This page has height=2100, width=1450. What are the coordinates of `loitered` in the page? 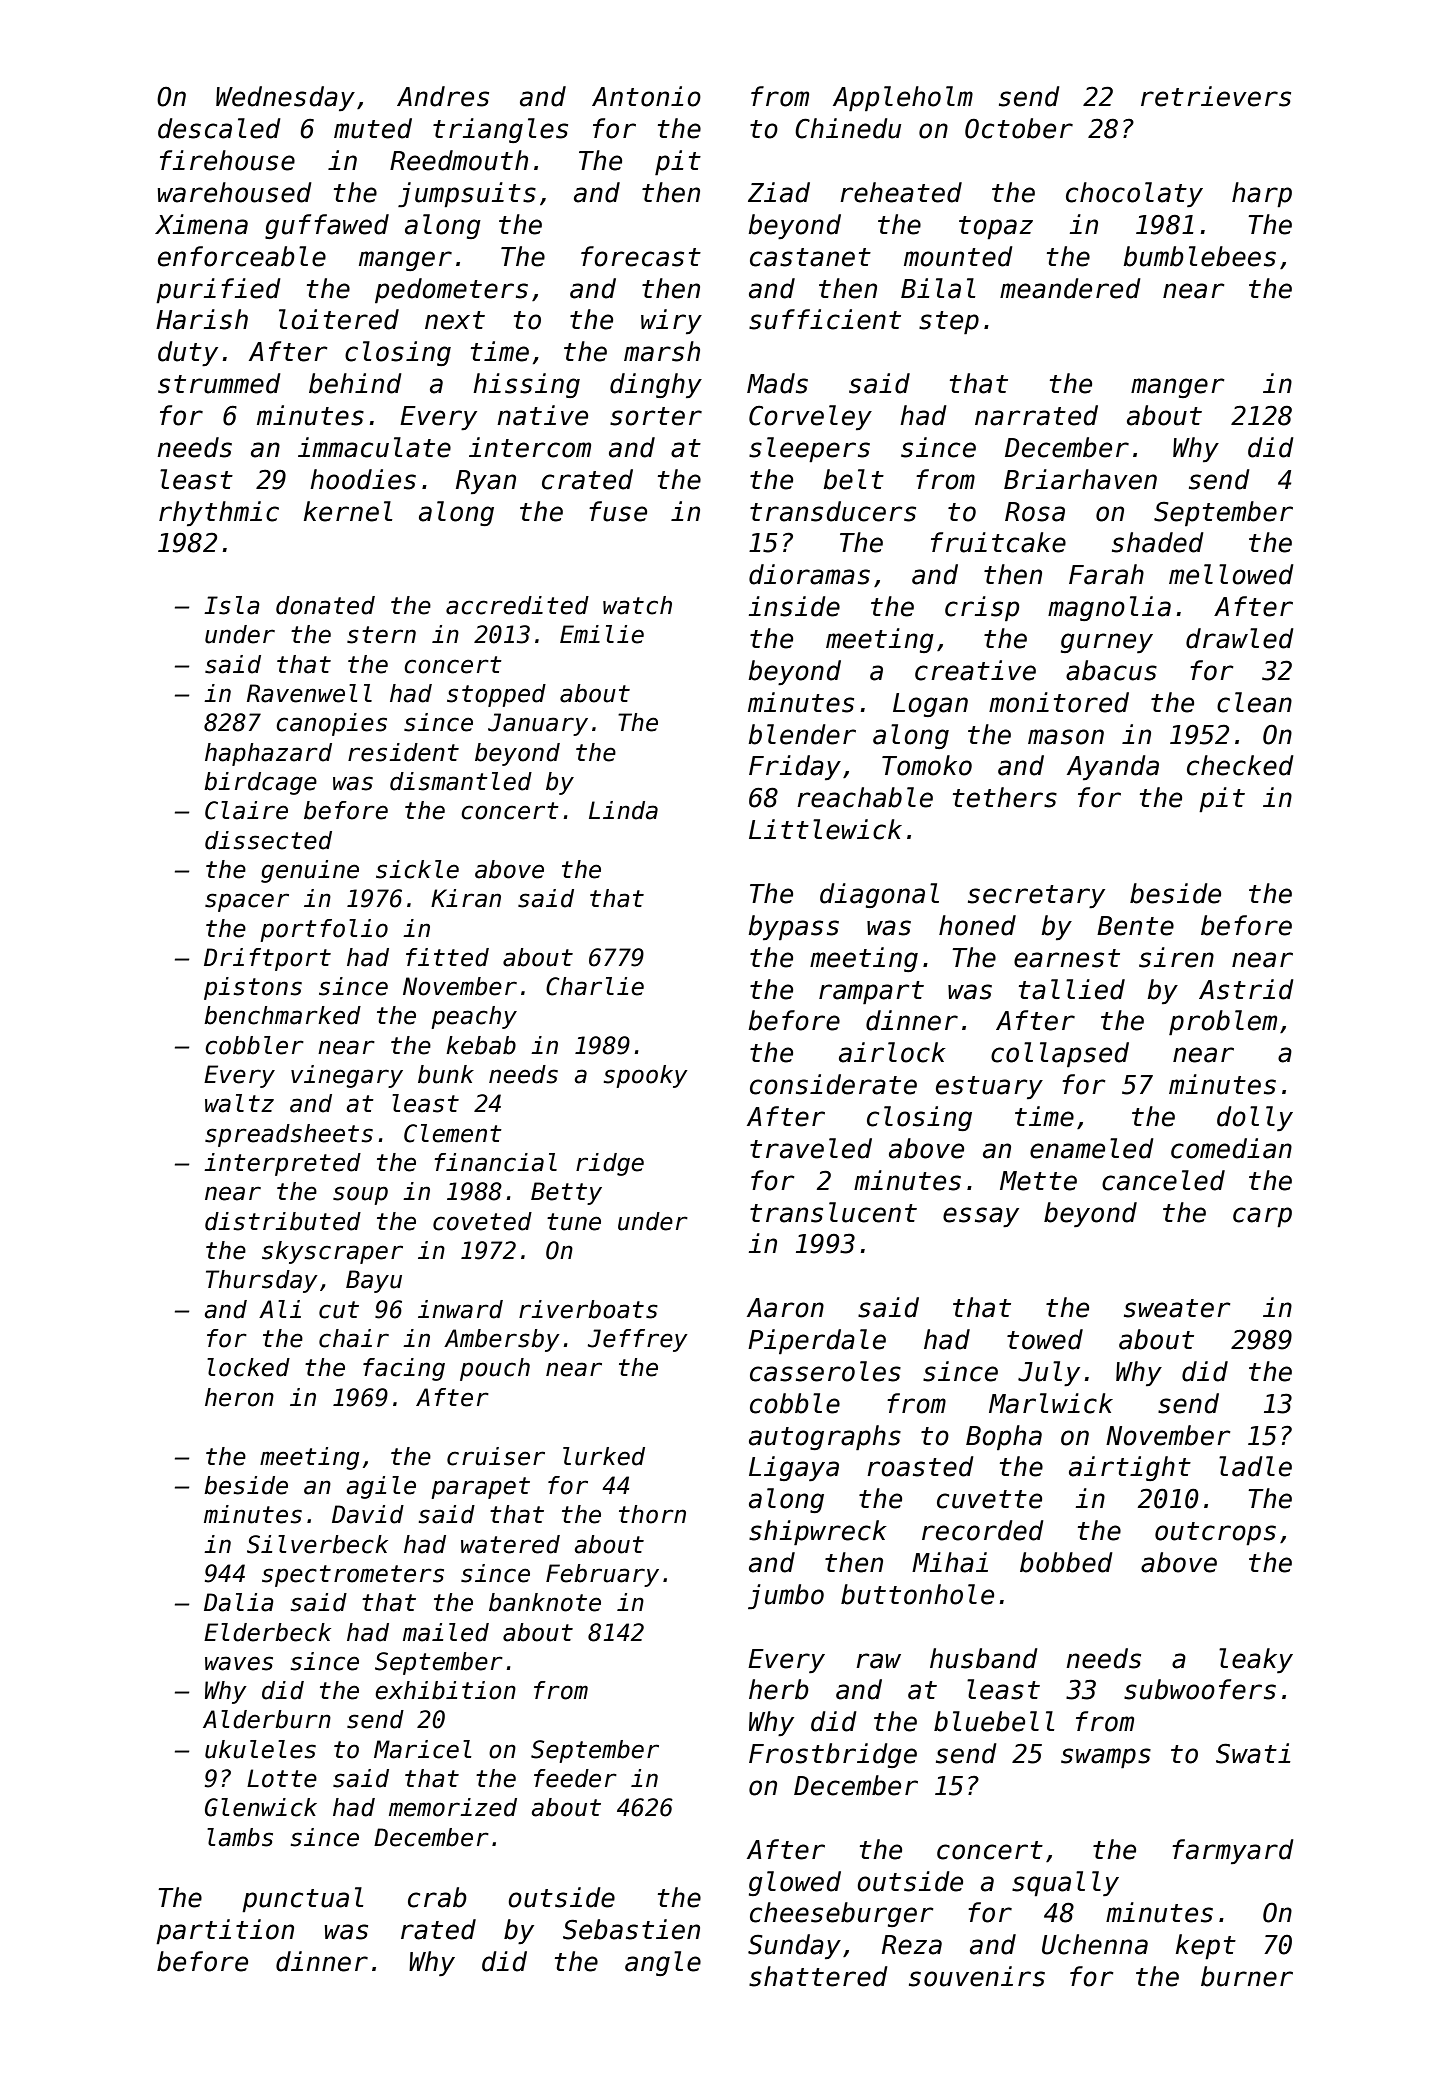 It's located at (339, 319).
